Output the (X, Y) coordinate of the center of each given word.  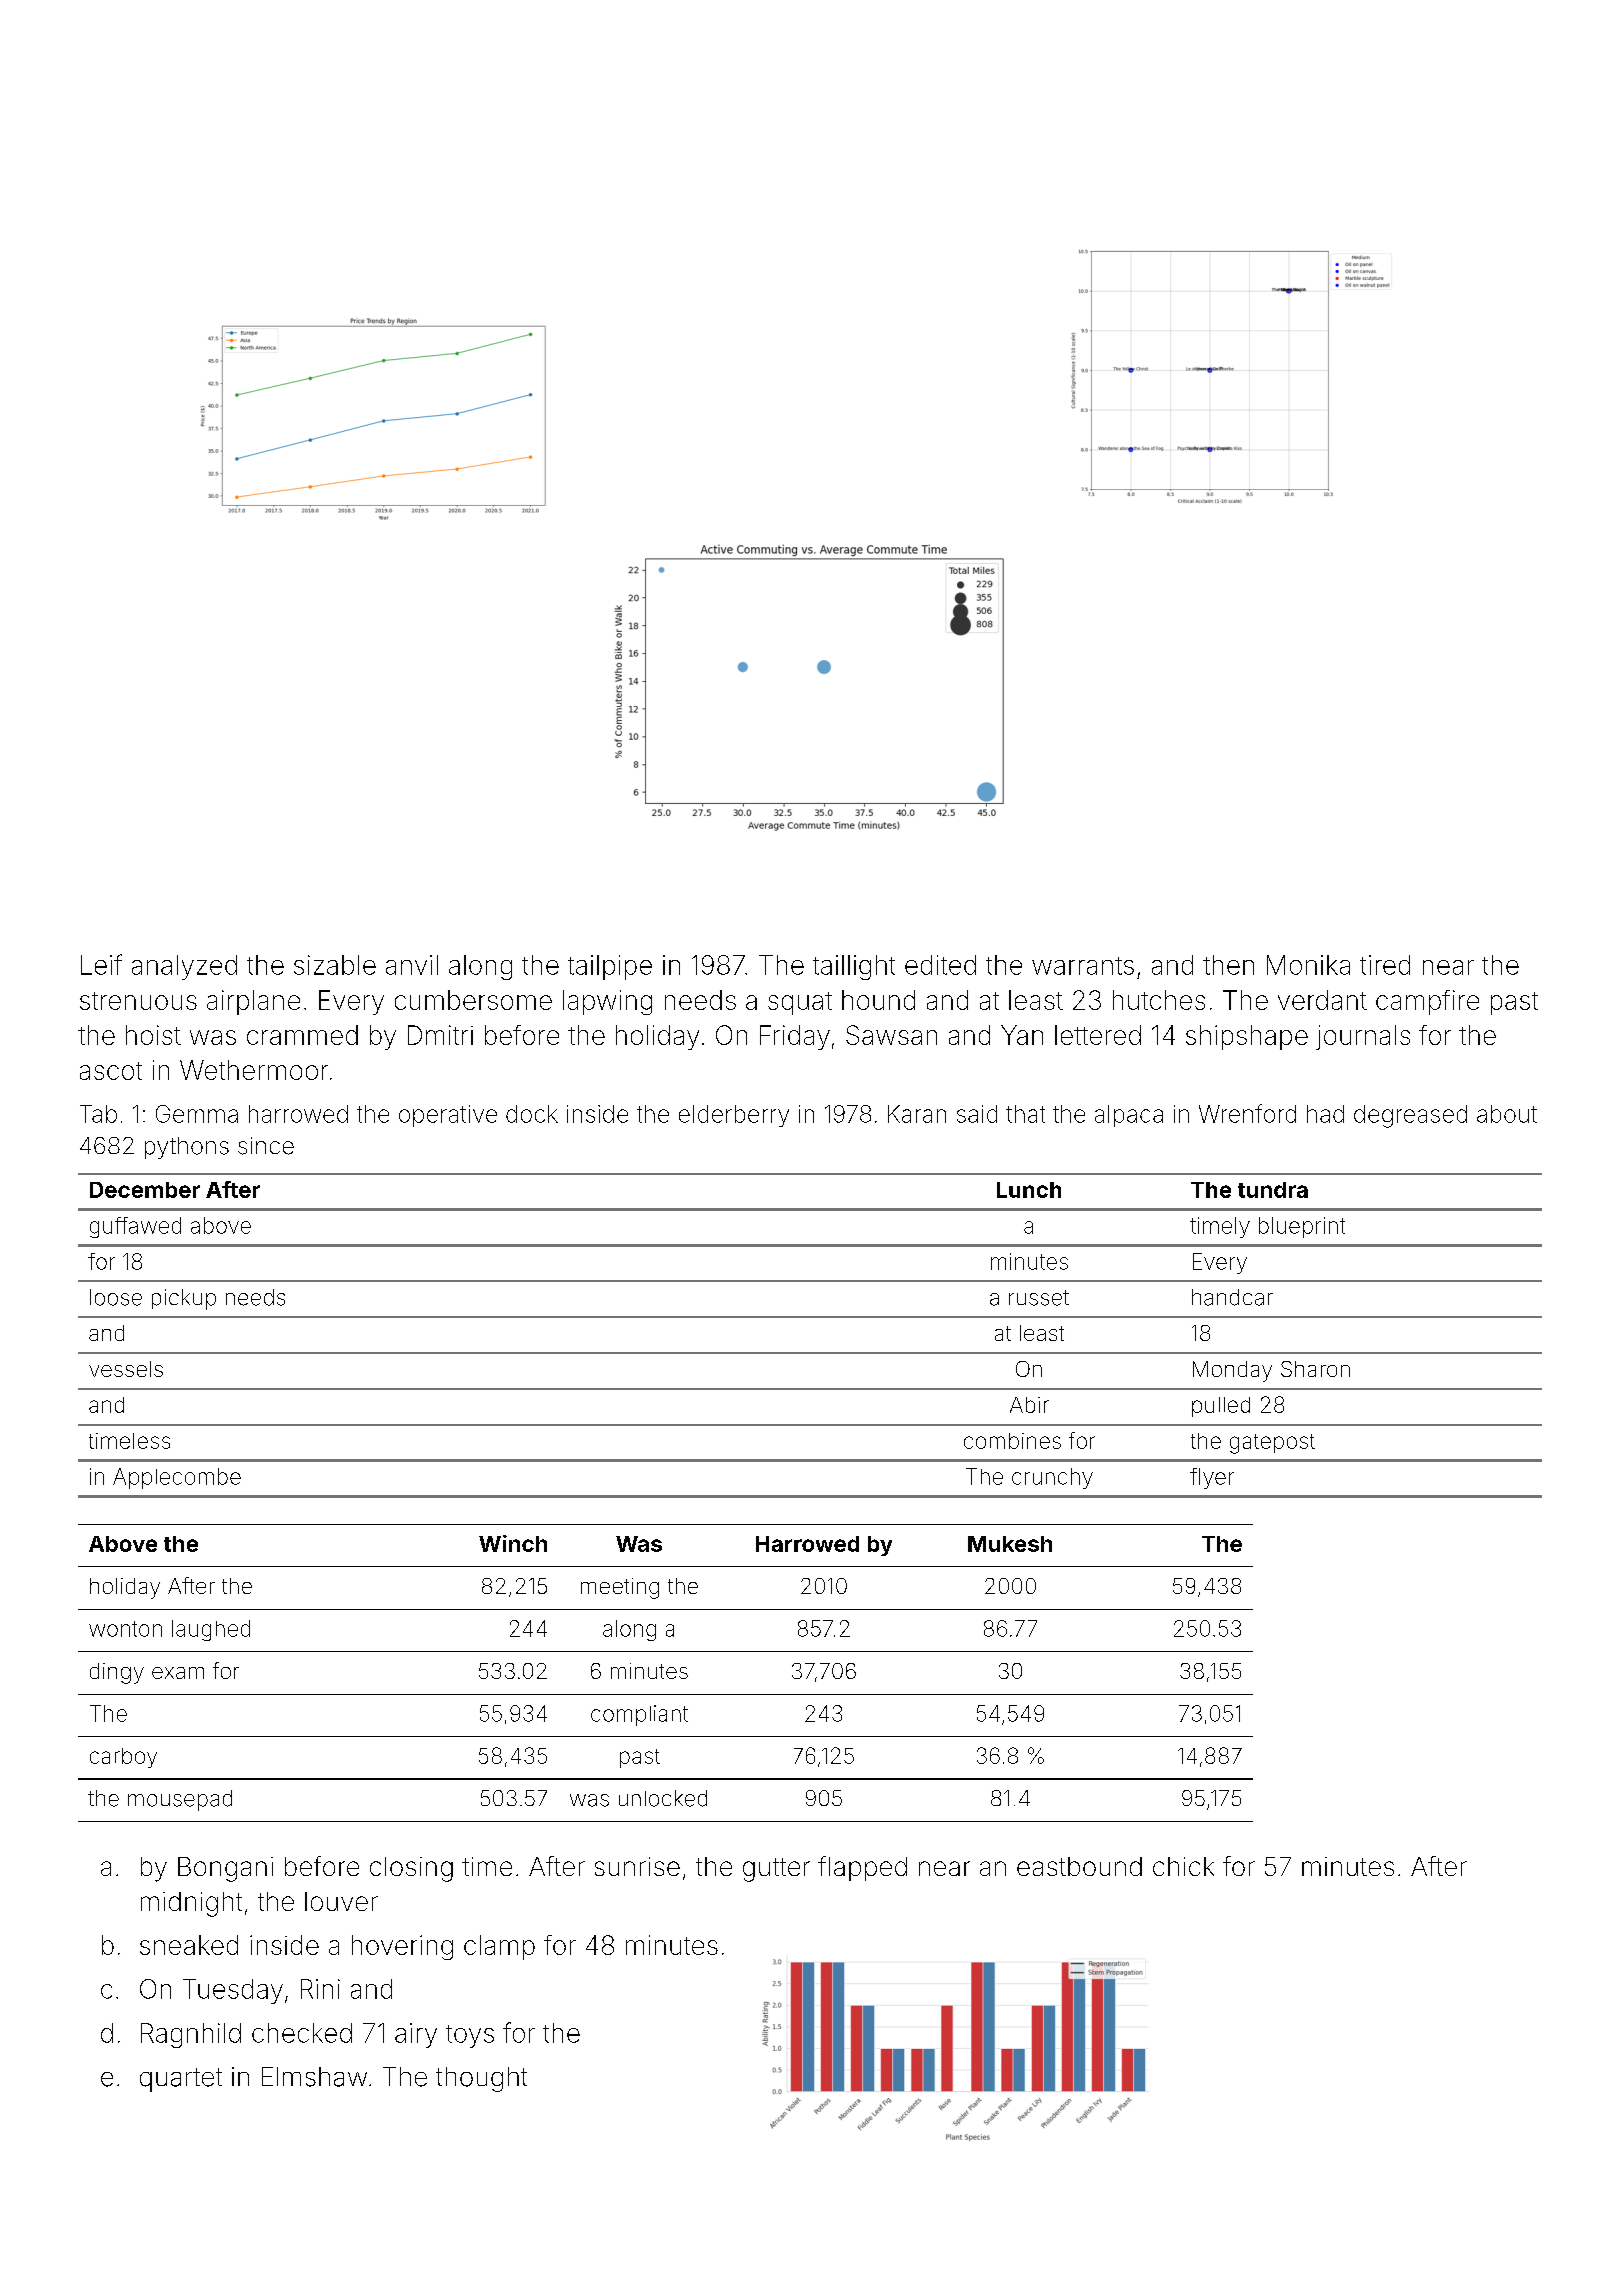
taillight (854, 967)
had (1325, 1114)
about (1507, 1114)
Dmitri (440, 1035)
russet (1039, 1298)
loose (116, 1297)
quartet (181, 2080)
